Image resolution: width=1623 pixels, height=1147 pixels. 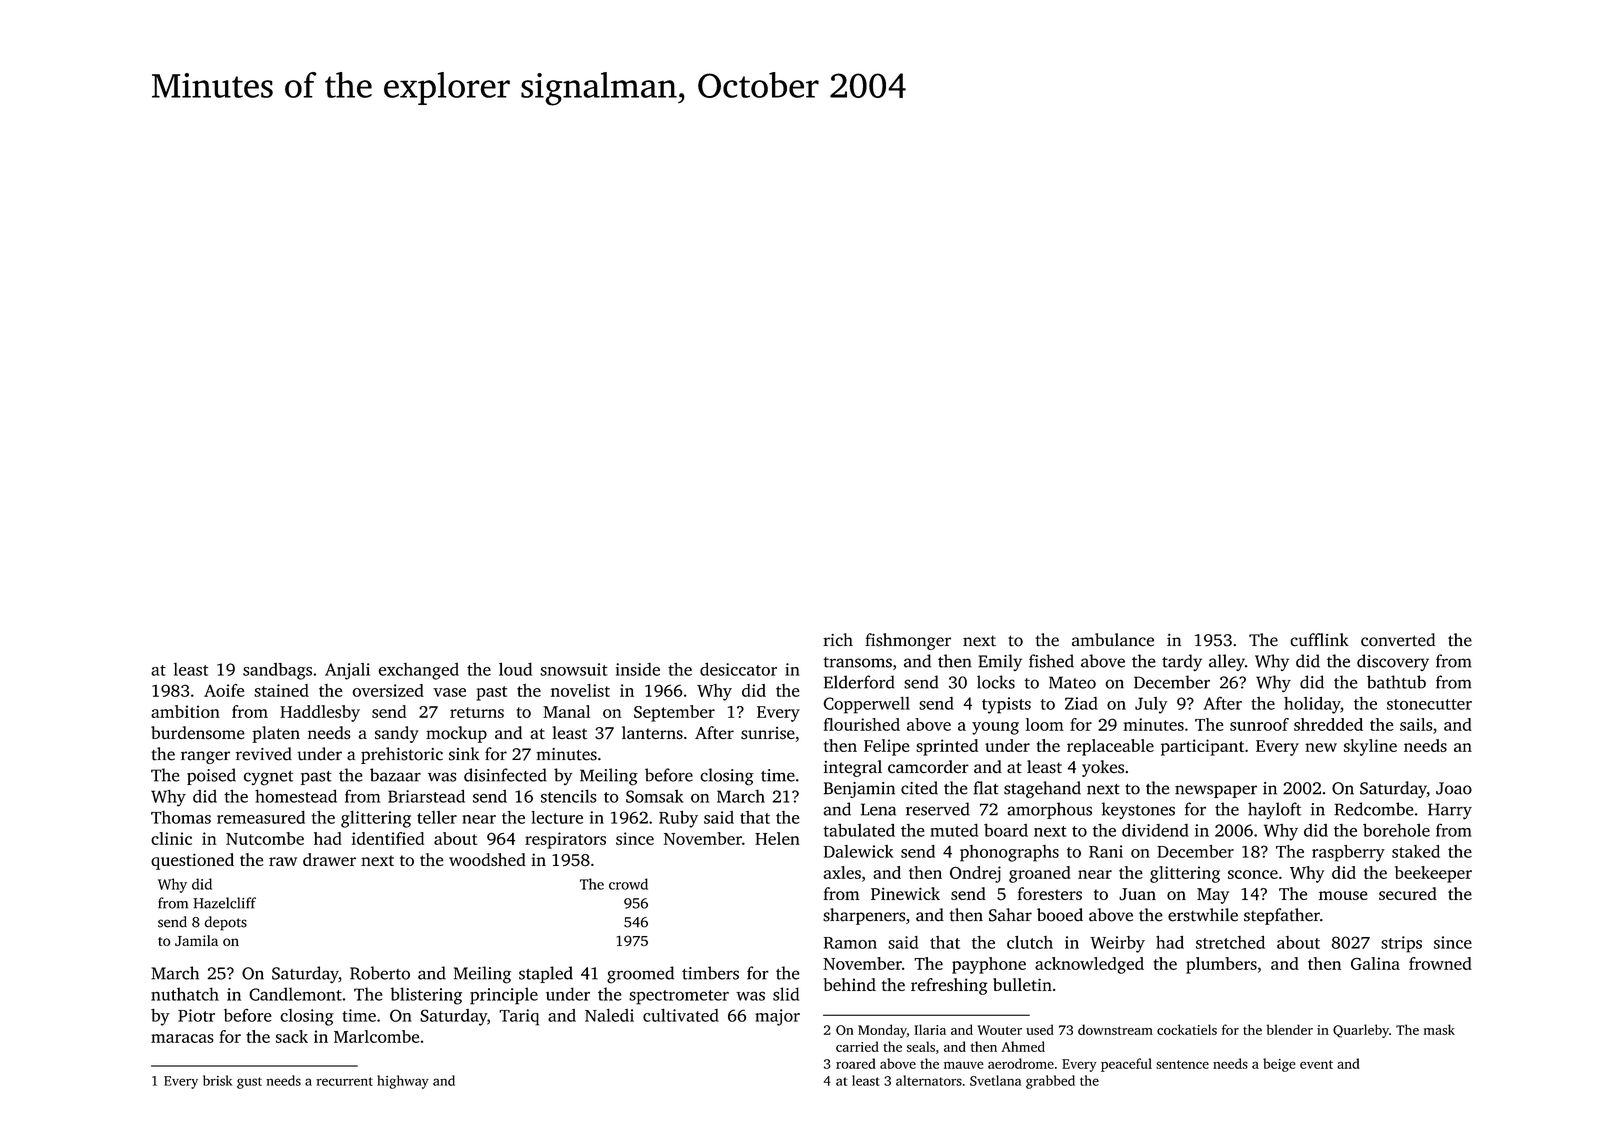 I want to click on maracas, so click(x=182, y=1038).
